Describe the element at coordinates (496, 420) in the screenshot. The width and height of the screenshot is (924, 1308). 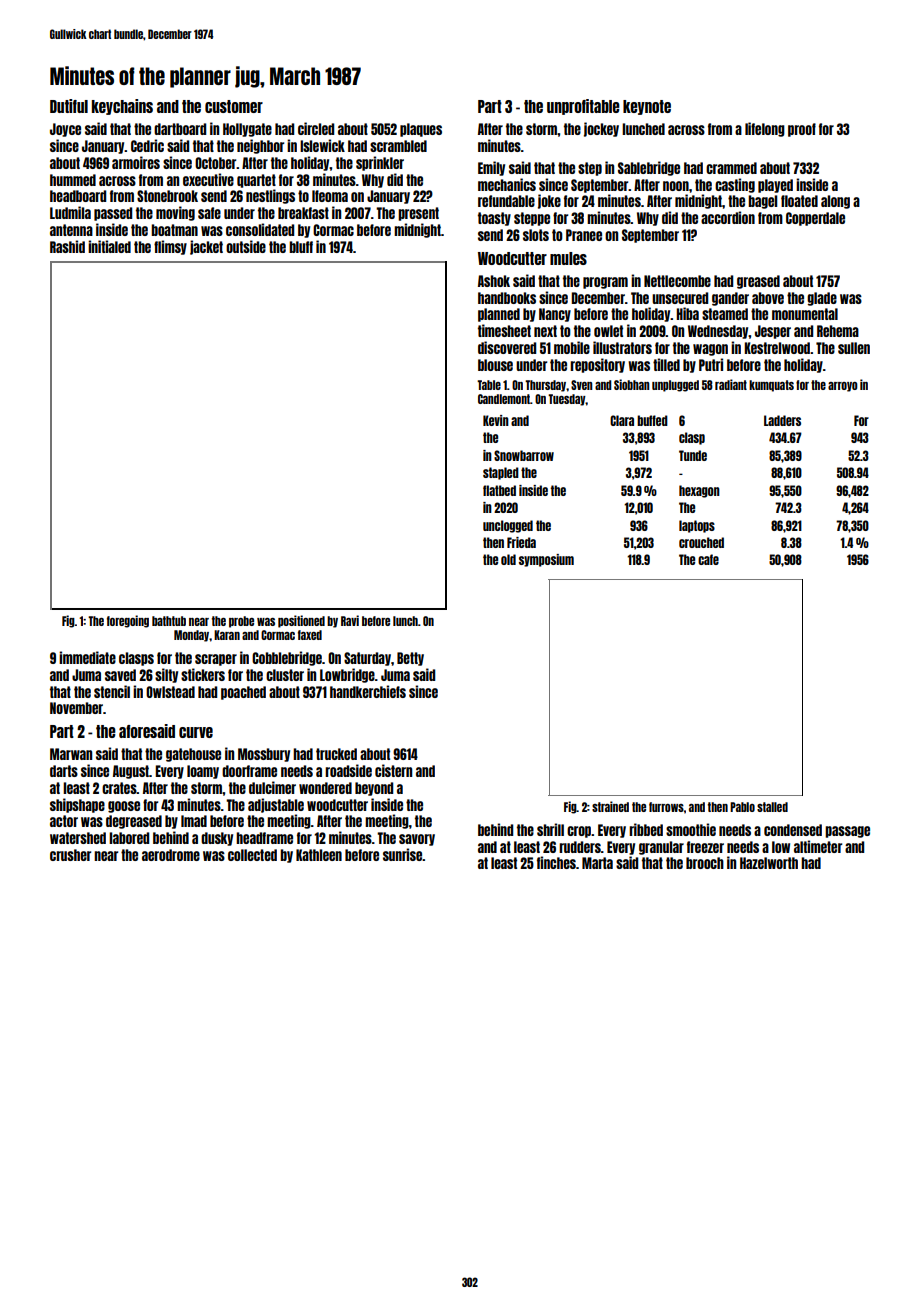
I see `Kevin` at that location.
